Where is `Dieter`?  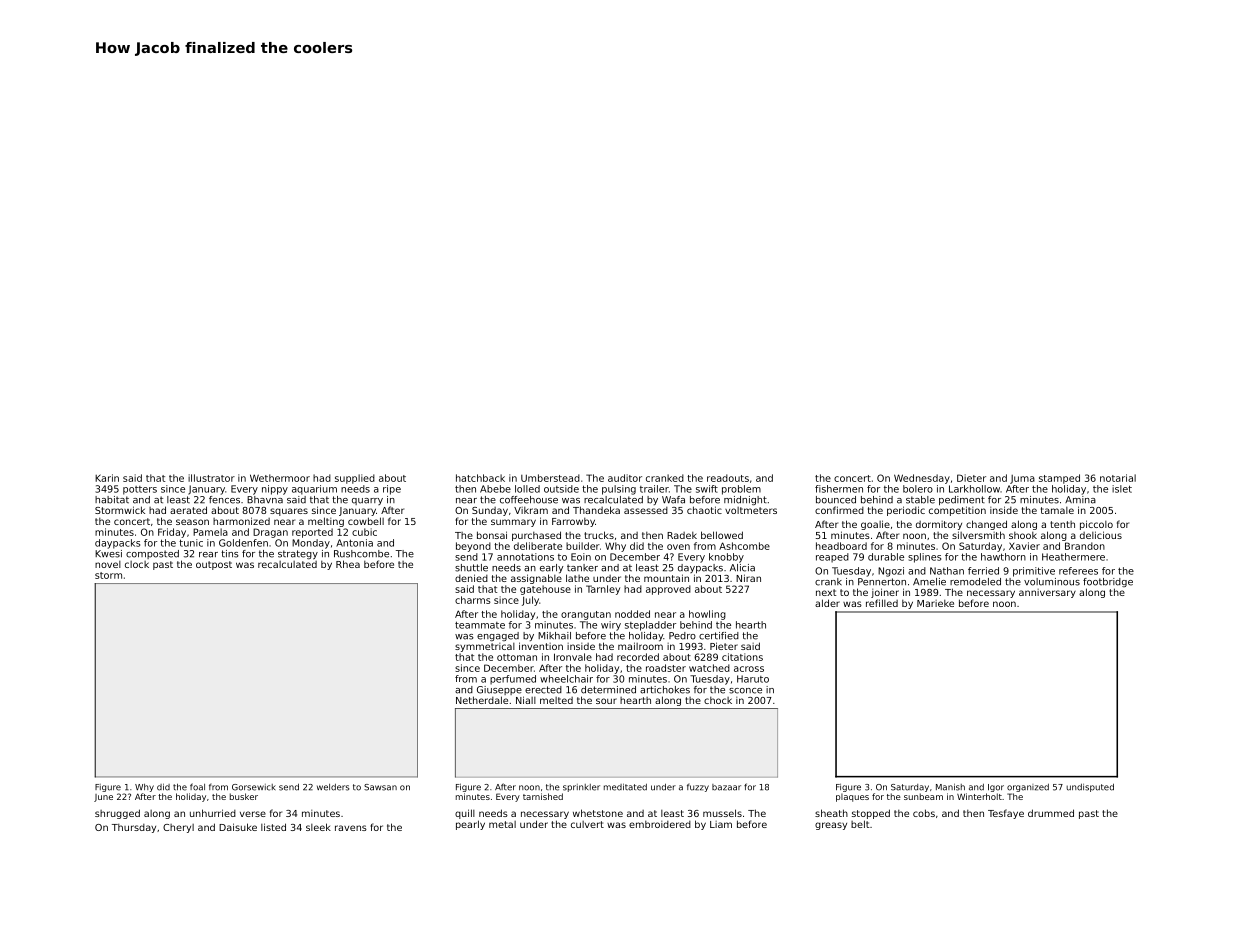
Dieter is located at coordinates (971, 478).
